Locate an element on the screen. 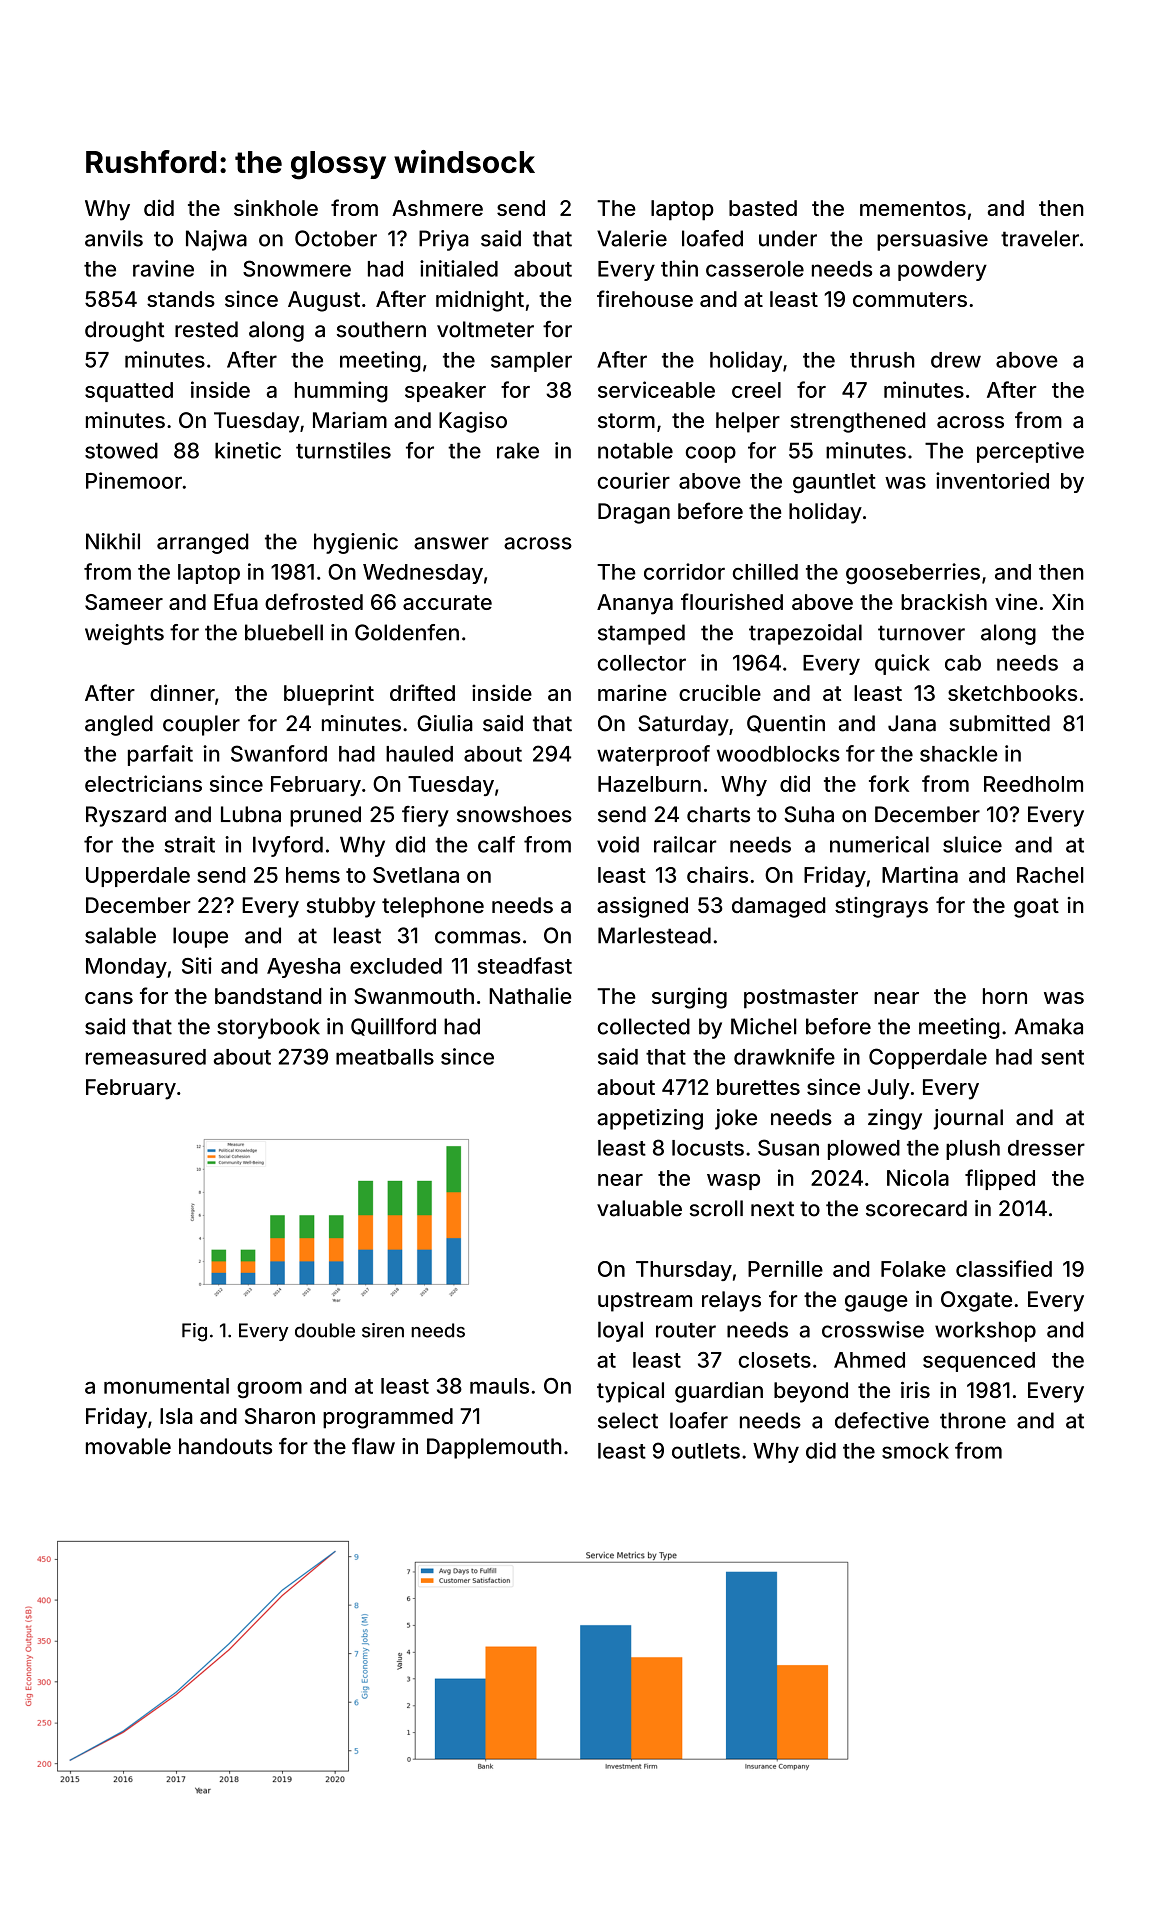 This screenshot has width=1169, height=1926. initialed is located at coordinates (459, 268).
